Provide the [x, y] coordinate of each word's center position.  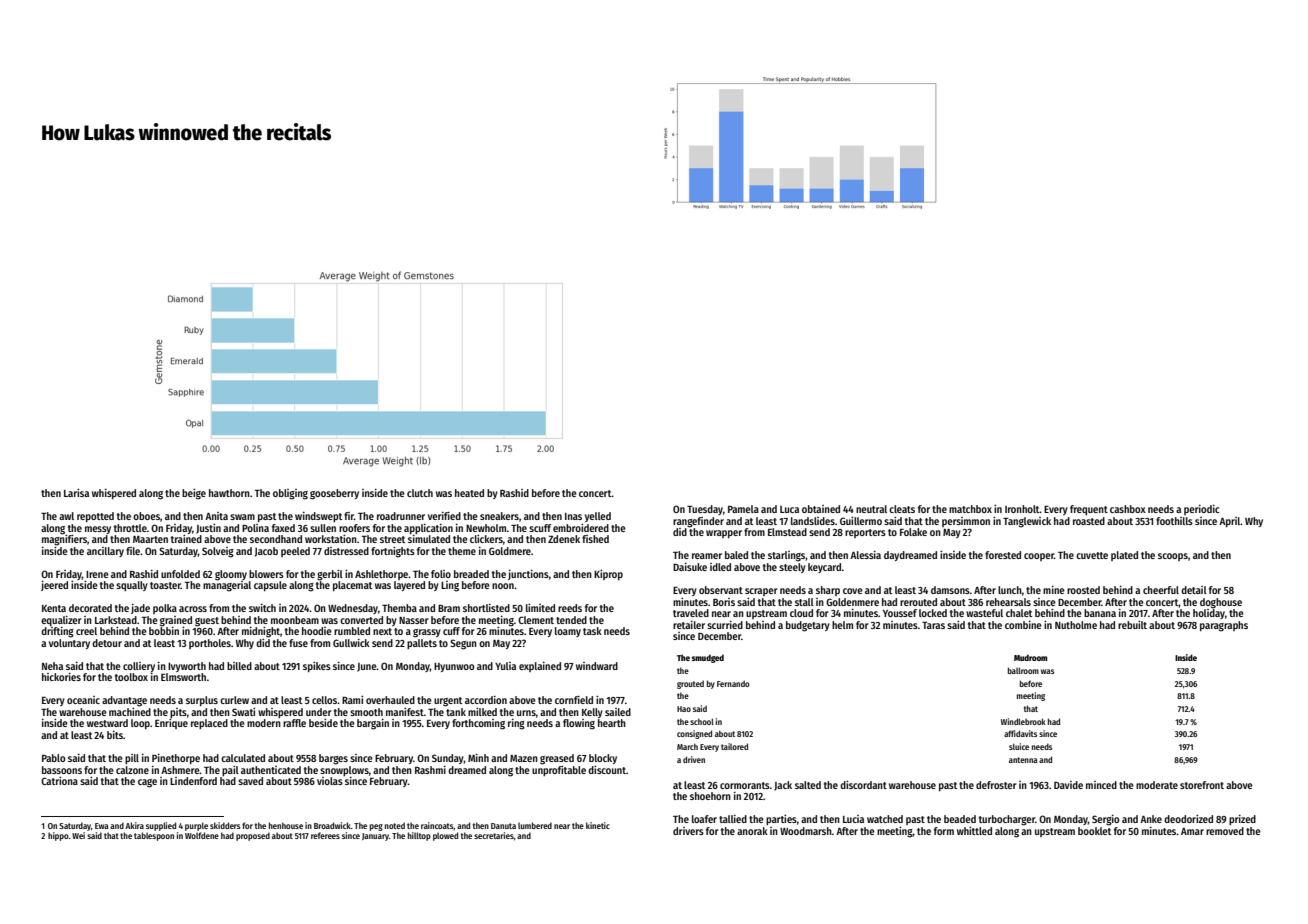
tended [571, 620]
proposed [253, 836]
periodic [1202, 510]
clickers [486, 539]
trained [186, 539]
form [944, 831]
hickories [61, 677]
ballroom [1023, 670]
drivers [688, 831]
